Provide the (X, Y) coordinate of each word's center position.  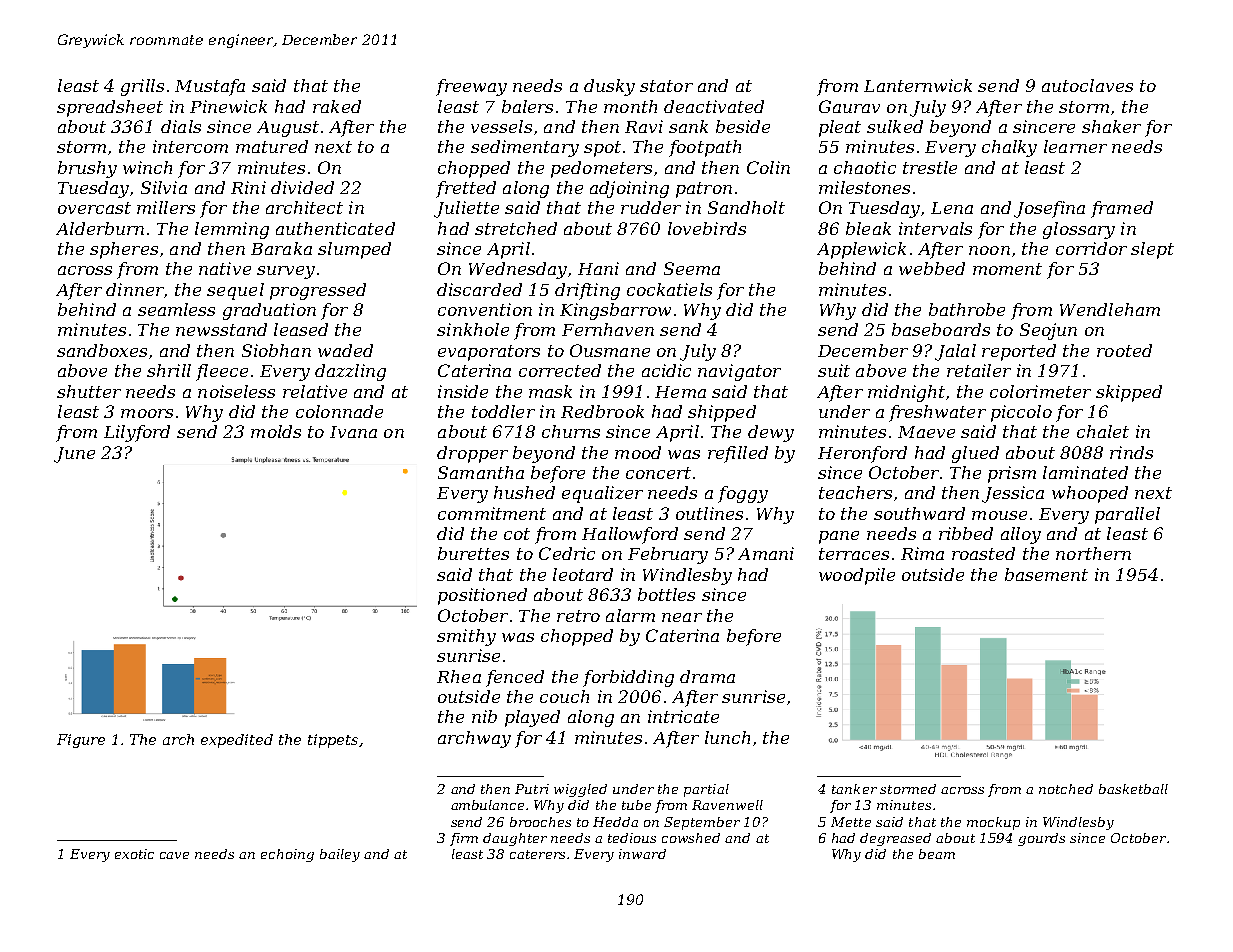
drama (707, 676)
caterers (537, 854)
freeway (471, 87)
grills (142, 87)
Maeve (926, 432)
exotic (134, 854)
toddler (503, 411)
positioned (482, 596)
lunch (727, 737)
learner (1075, 146)
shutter (89, 391)
